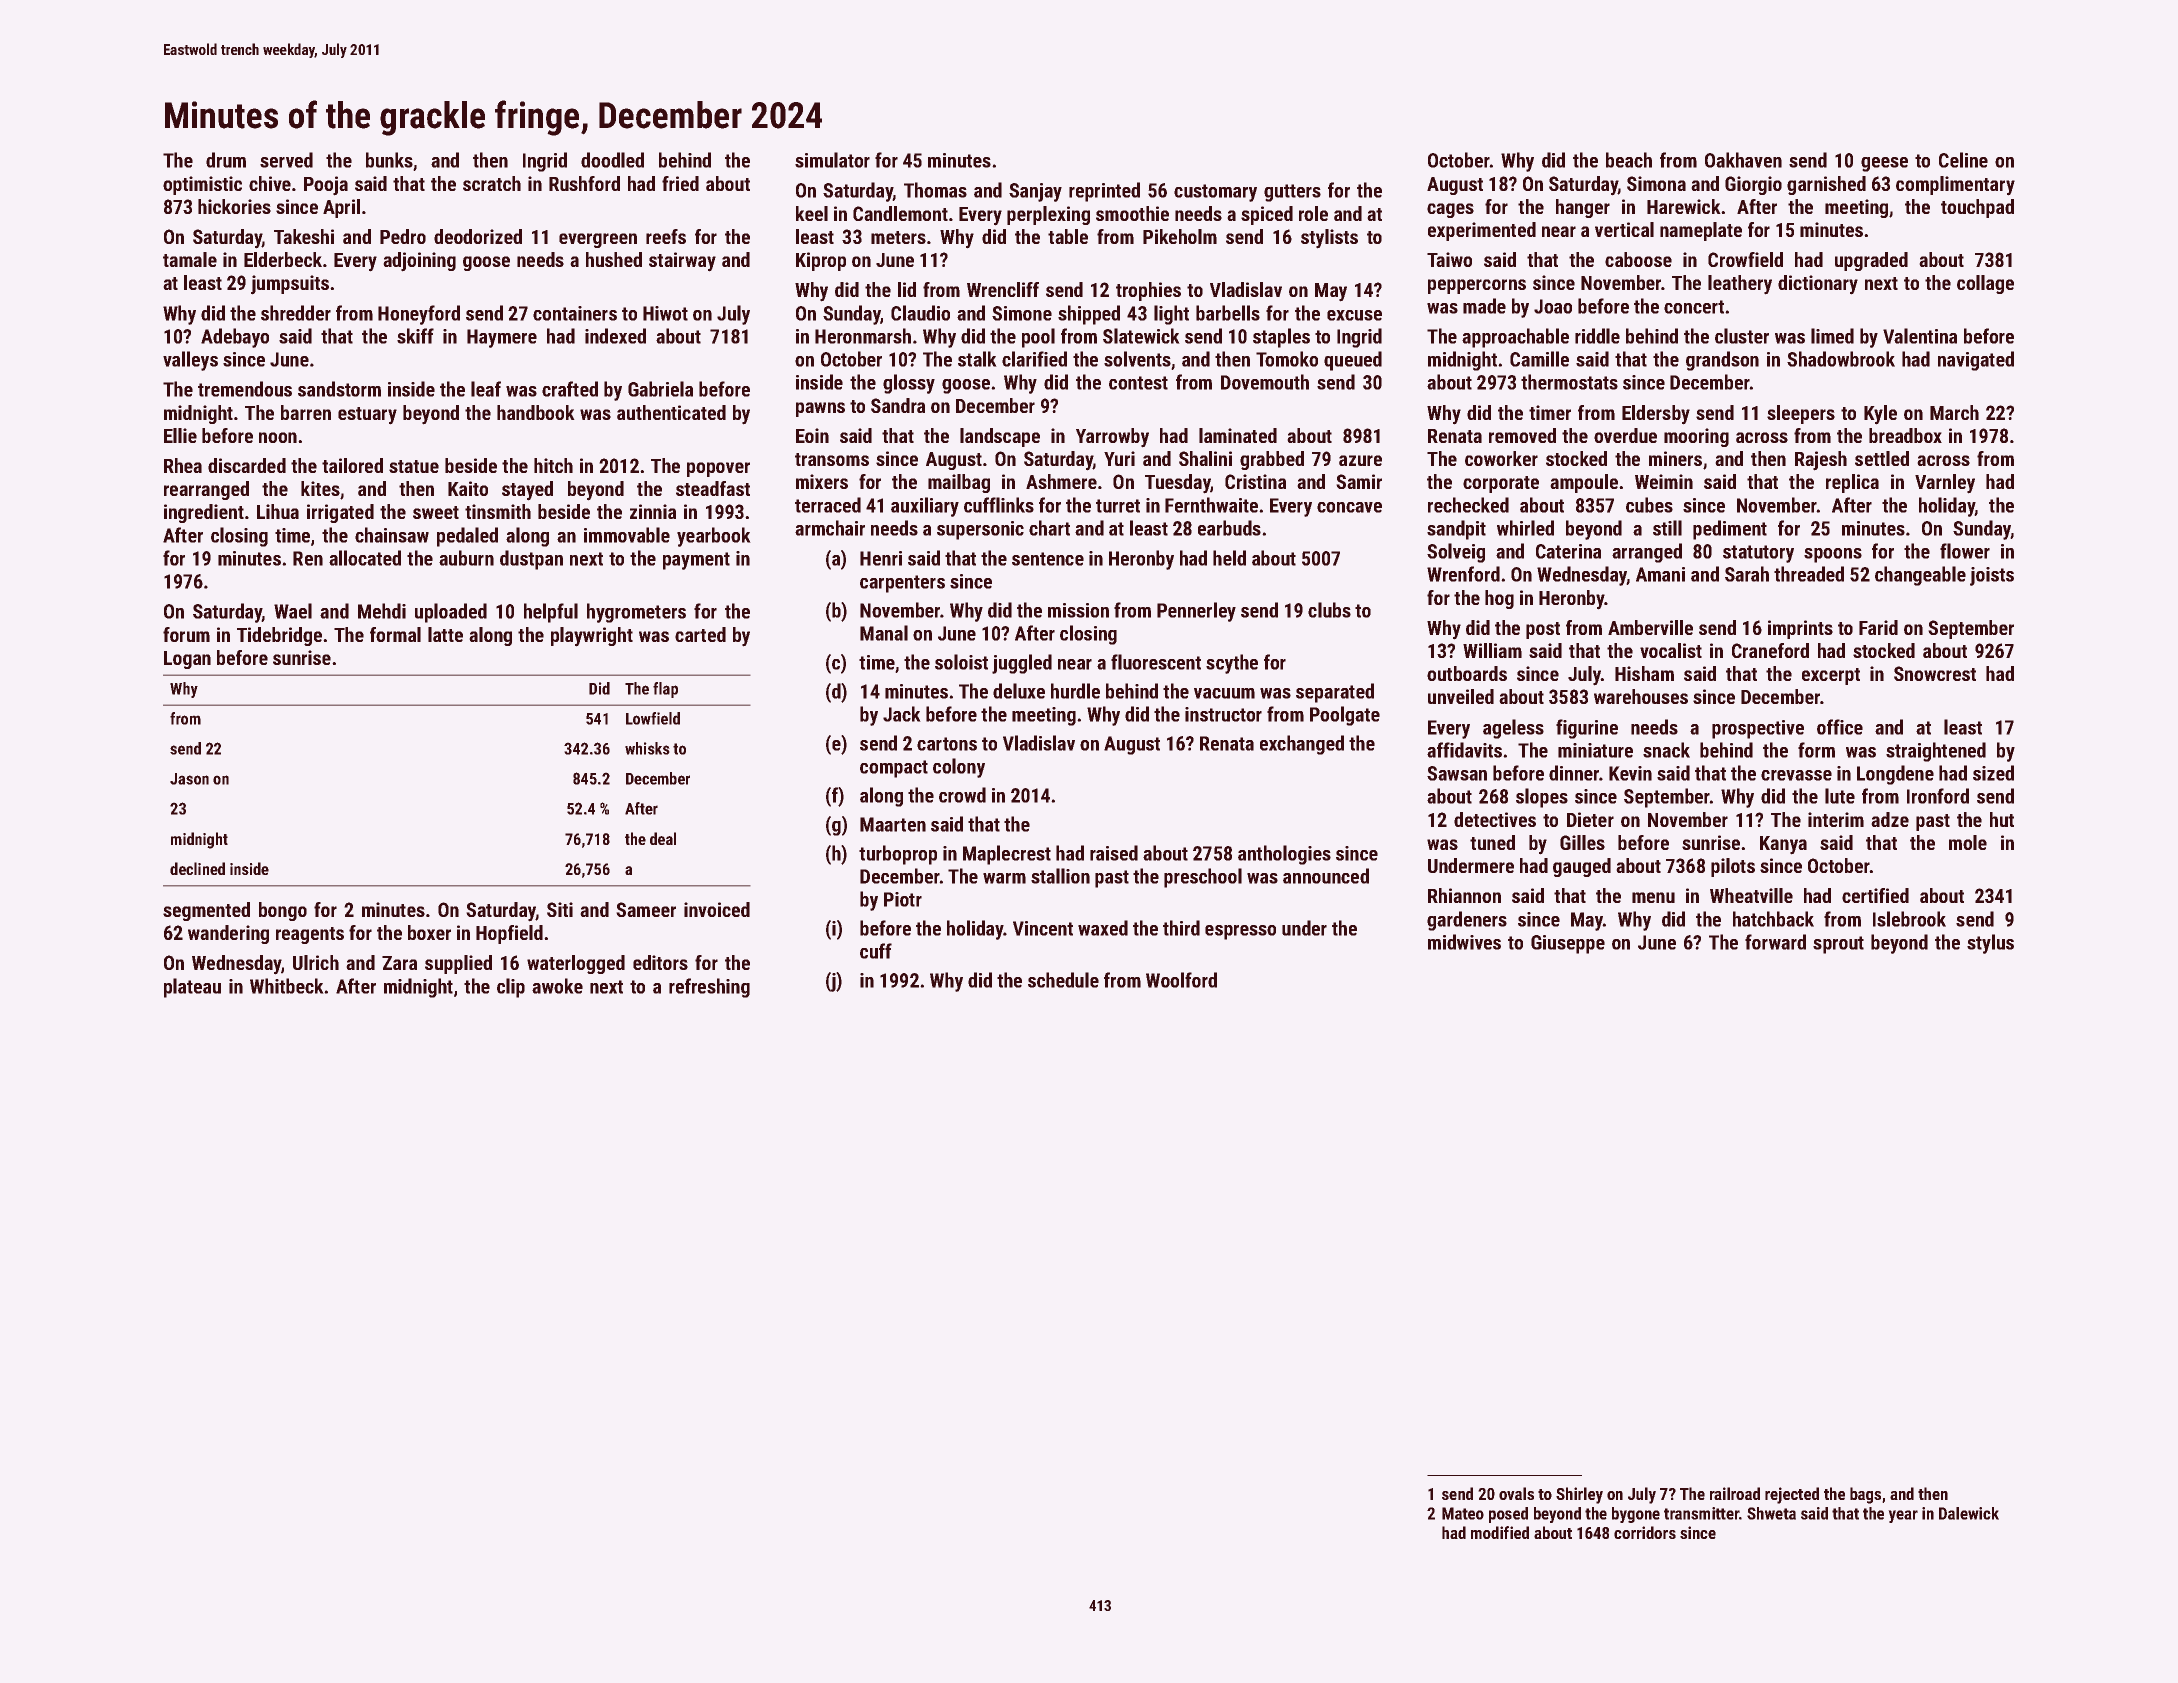  What do you see at coordinates (557, 986) in the page?
I see `awoke` at bounding box center [557, 986].
